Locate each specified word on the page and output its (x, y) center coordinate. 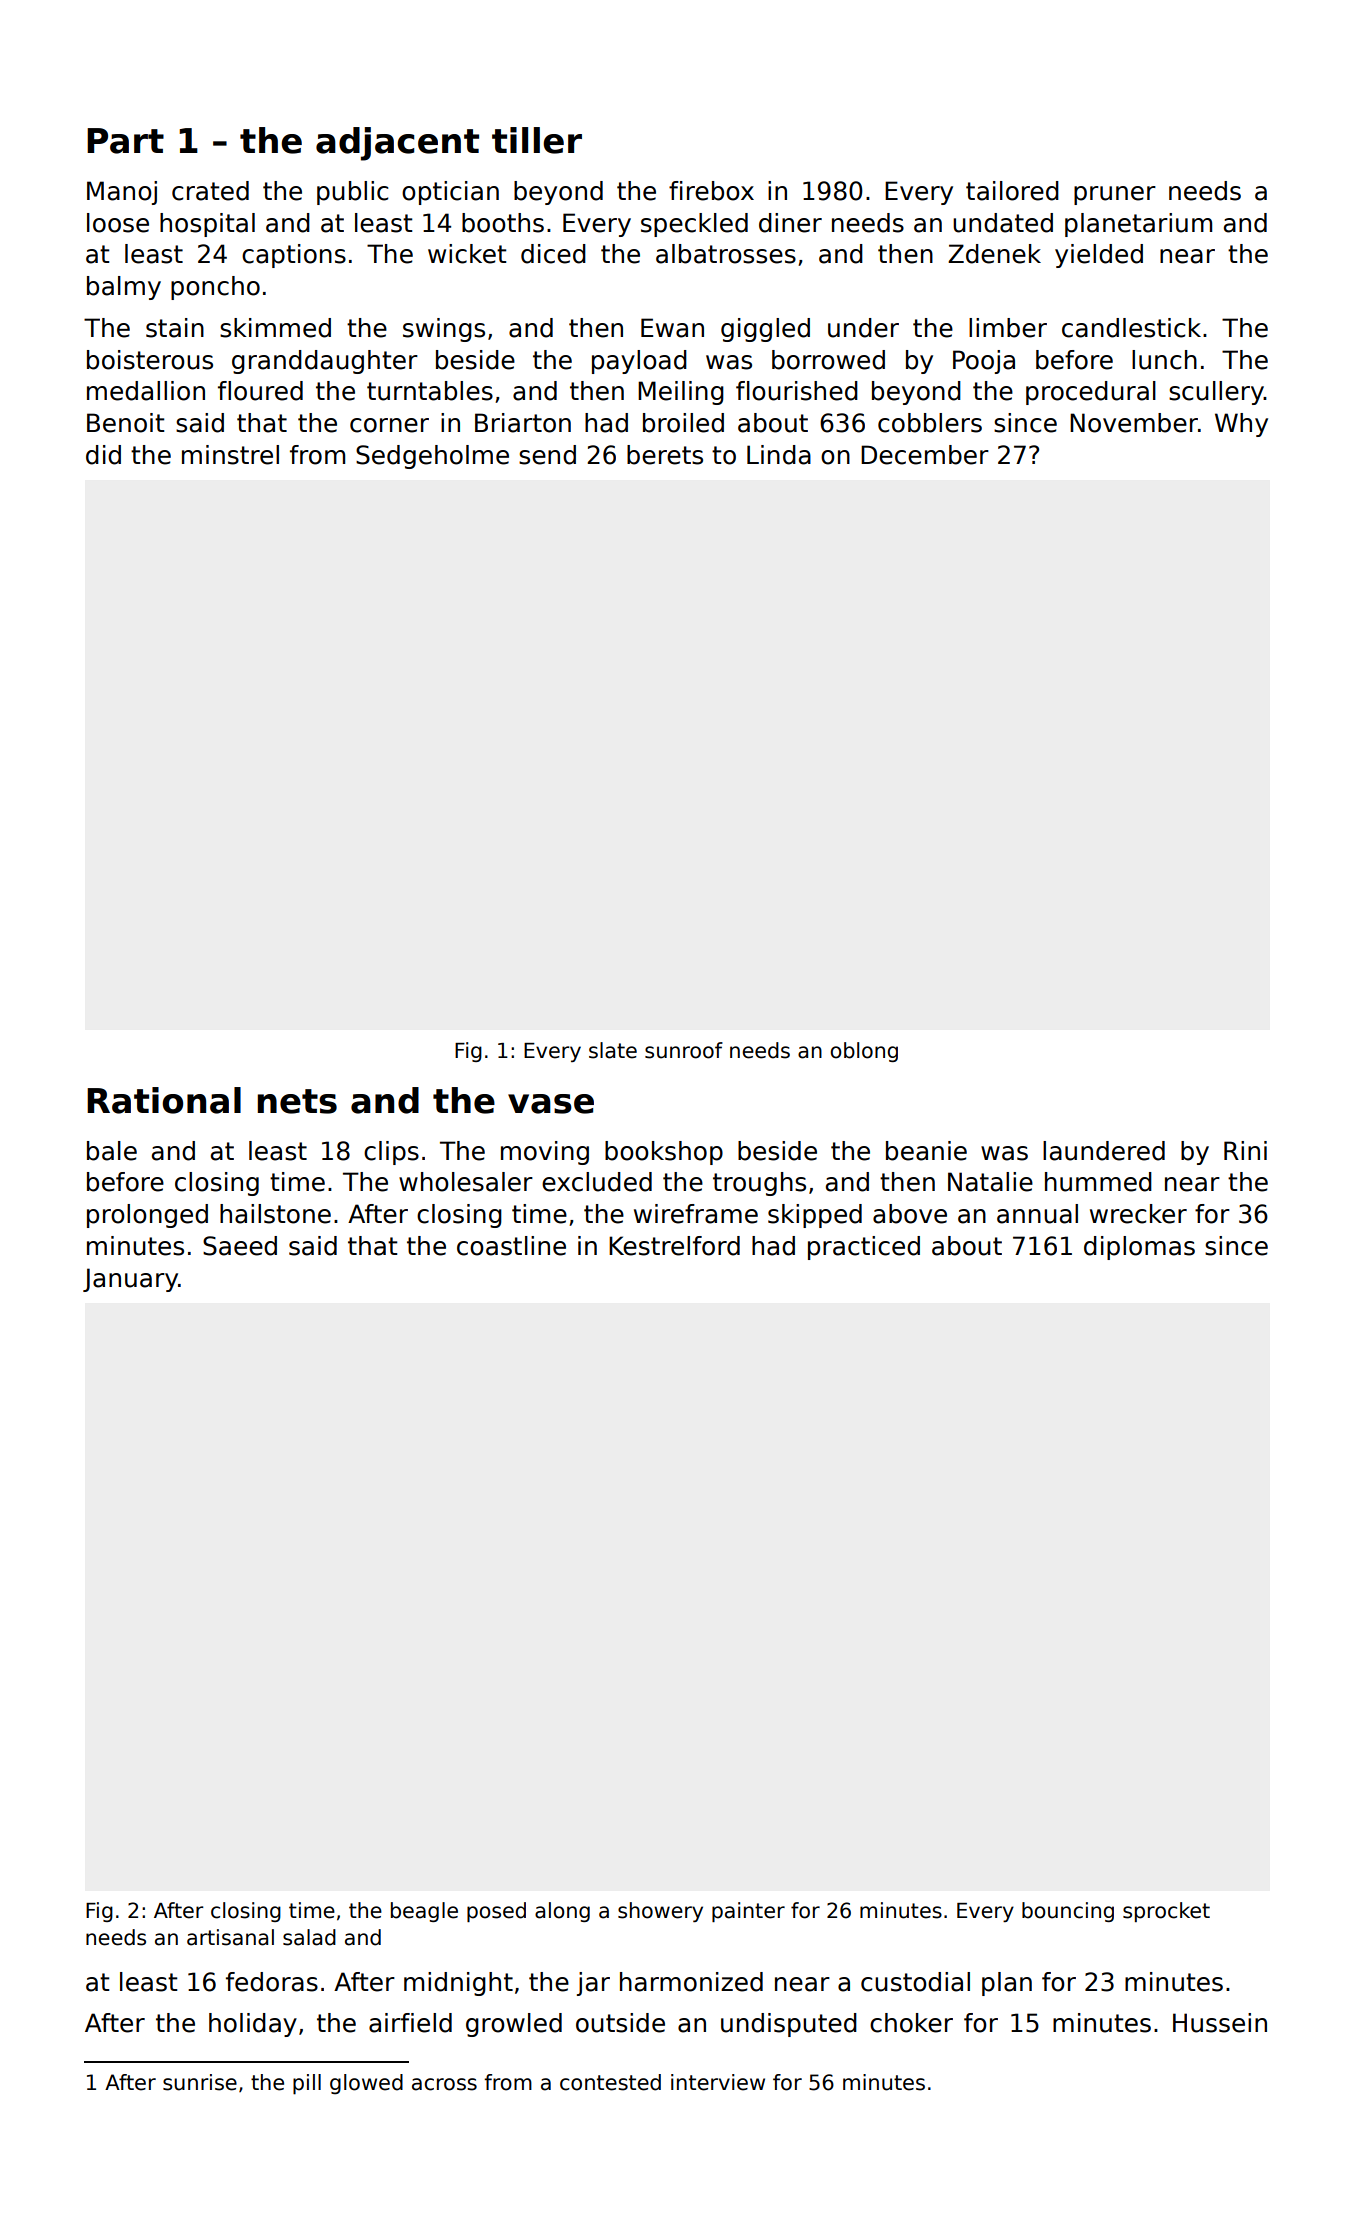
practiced (864, 1248)
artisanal (230, 1937)
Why (1241, 425)
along (562, 1912)
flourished (797, 391)
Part (125, 141)
